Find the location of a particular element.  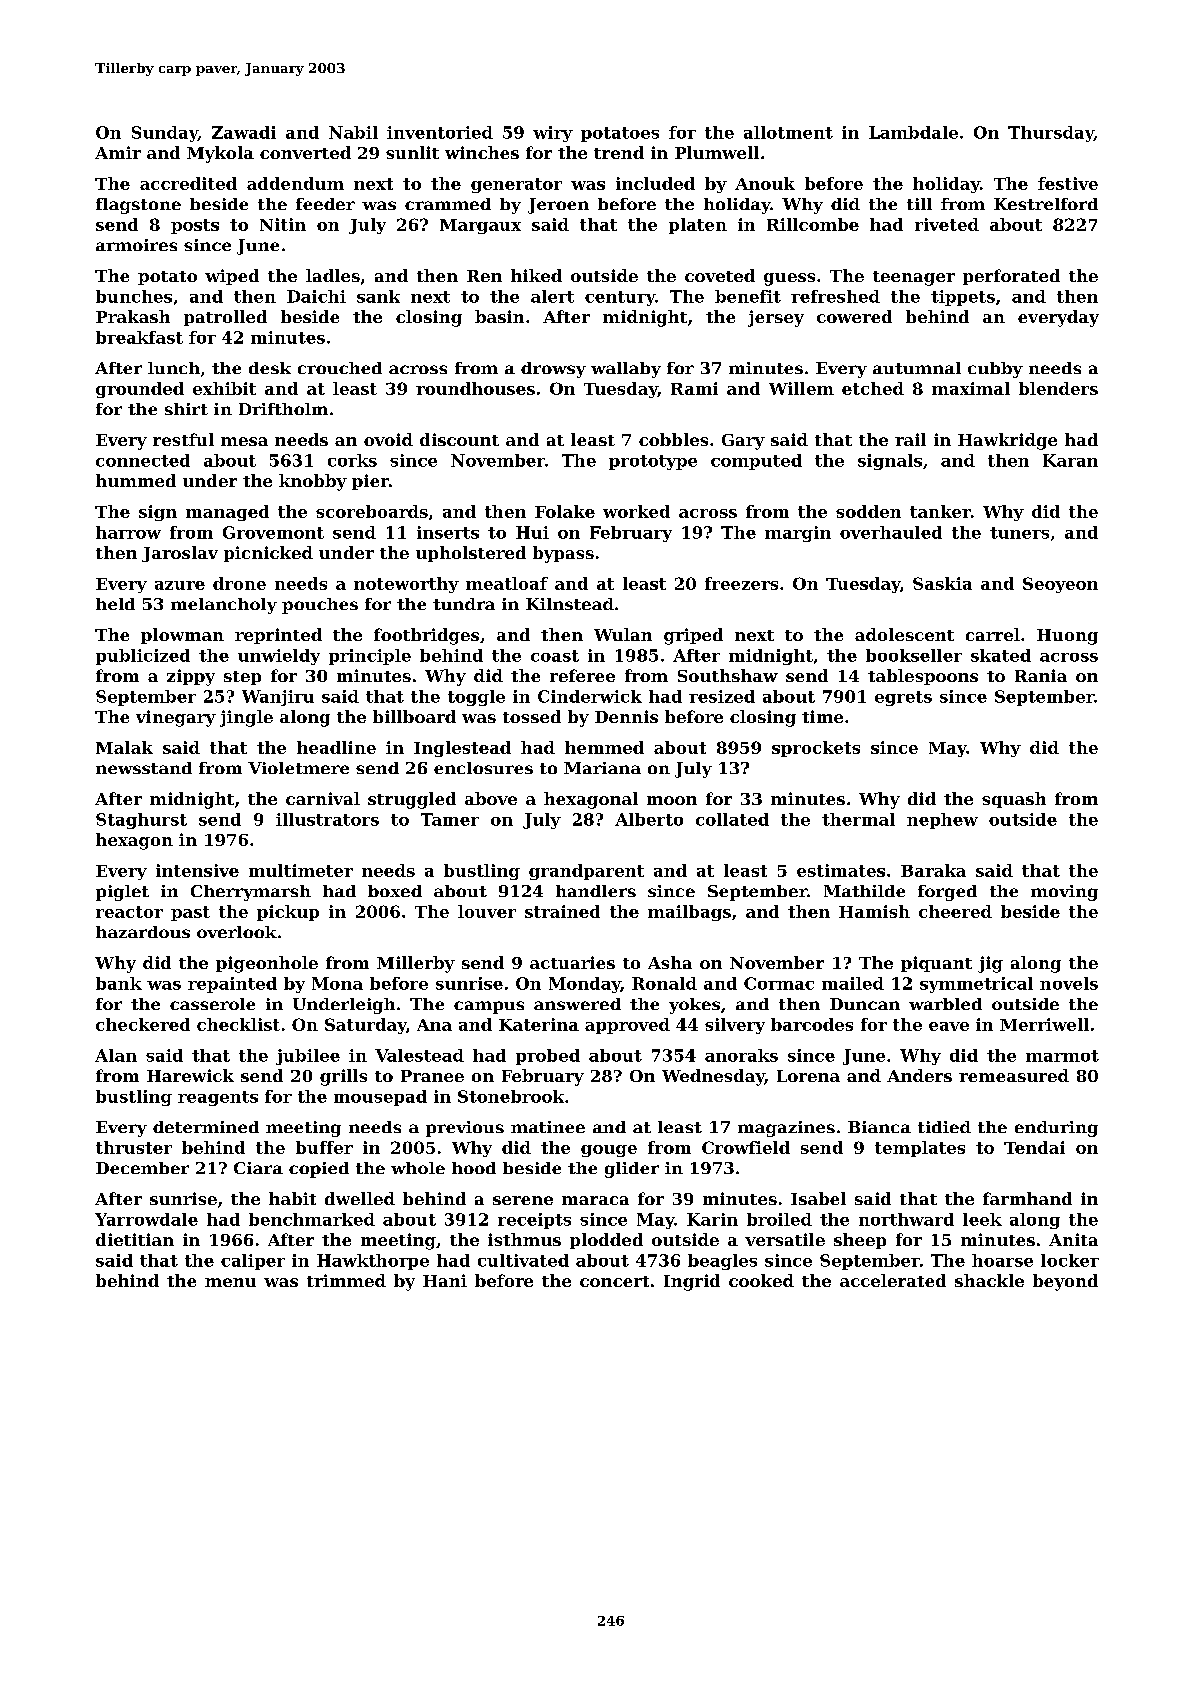

etched is located at coordinates (873, 388).
